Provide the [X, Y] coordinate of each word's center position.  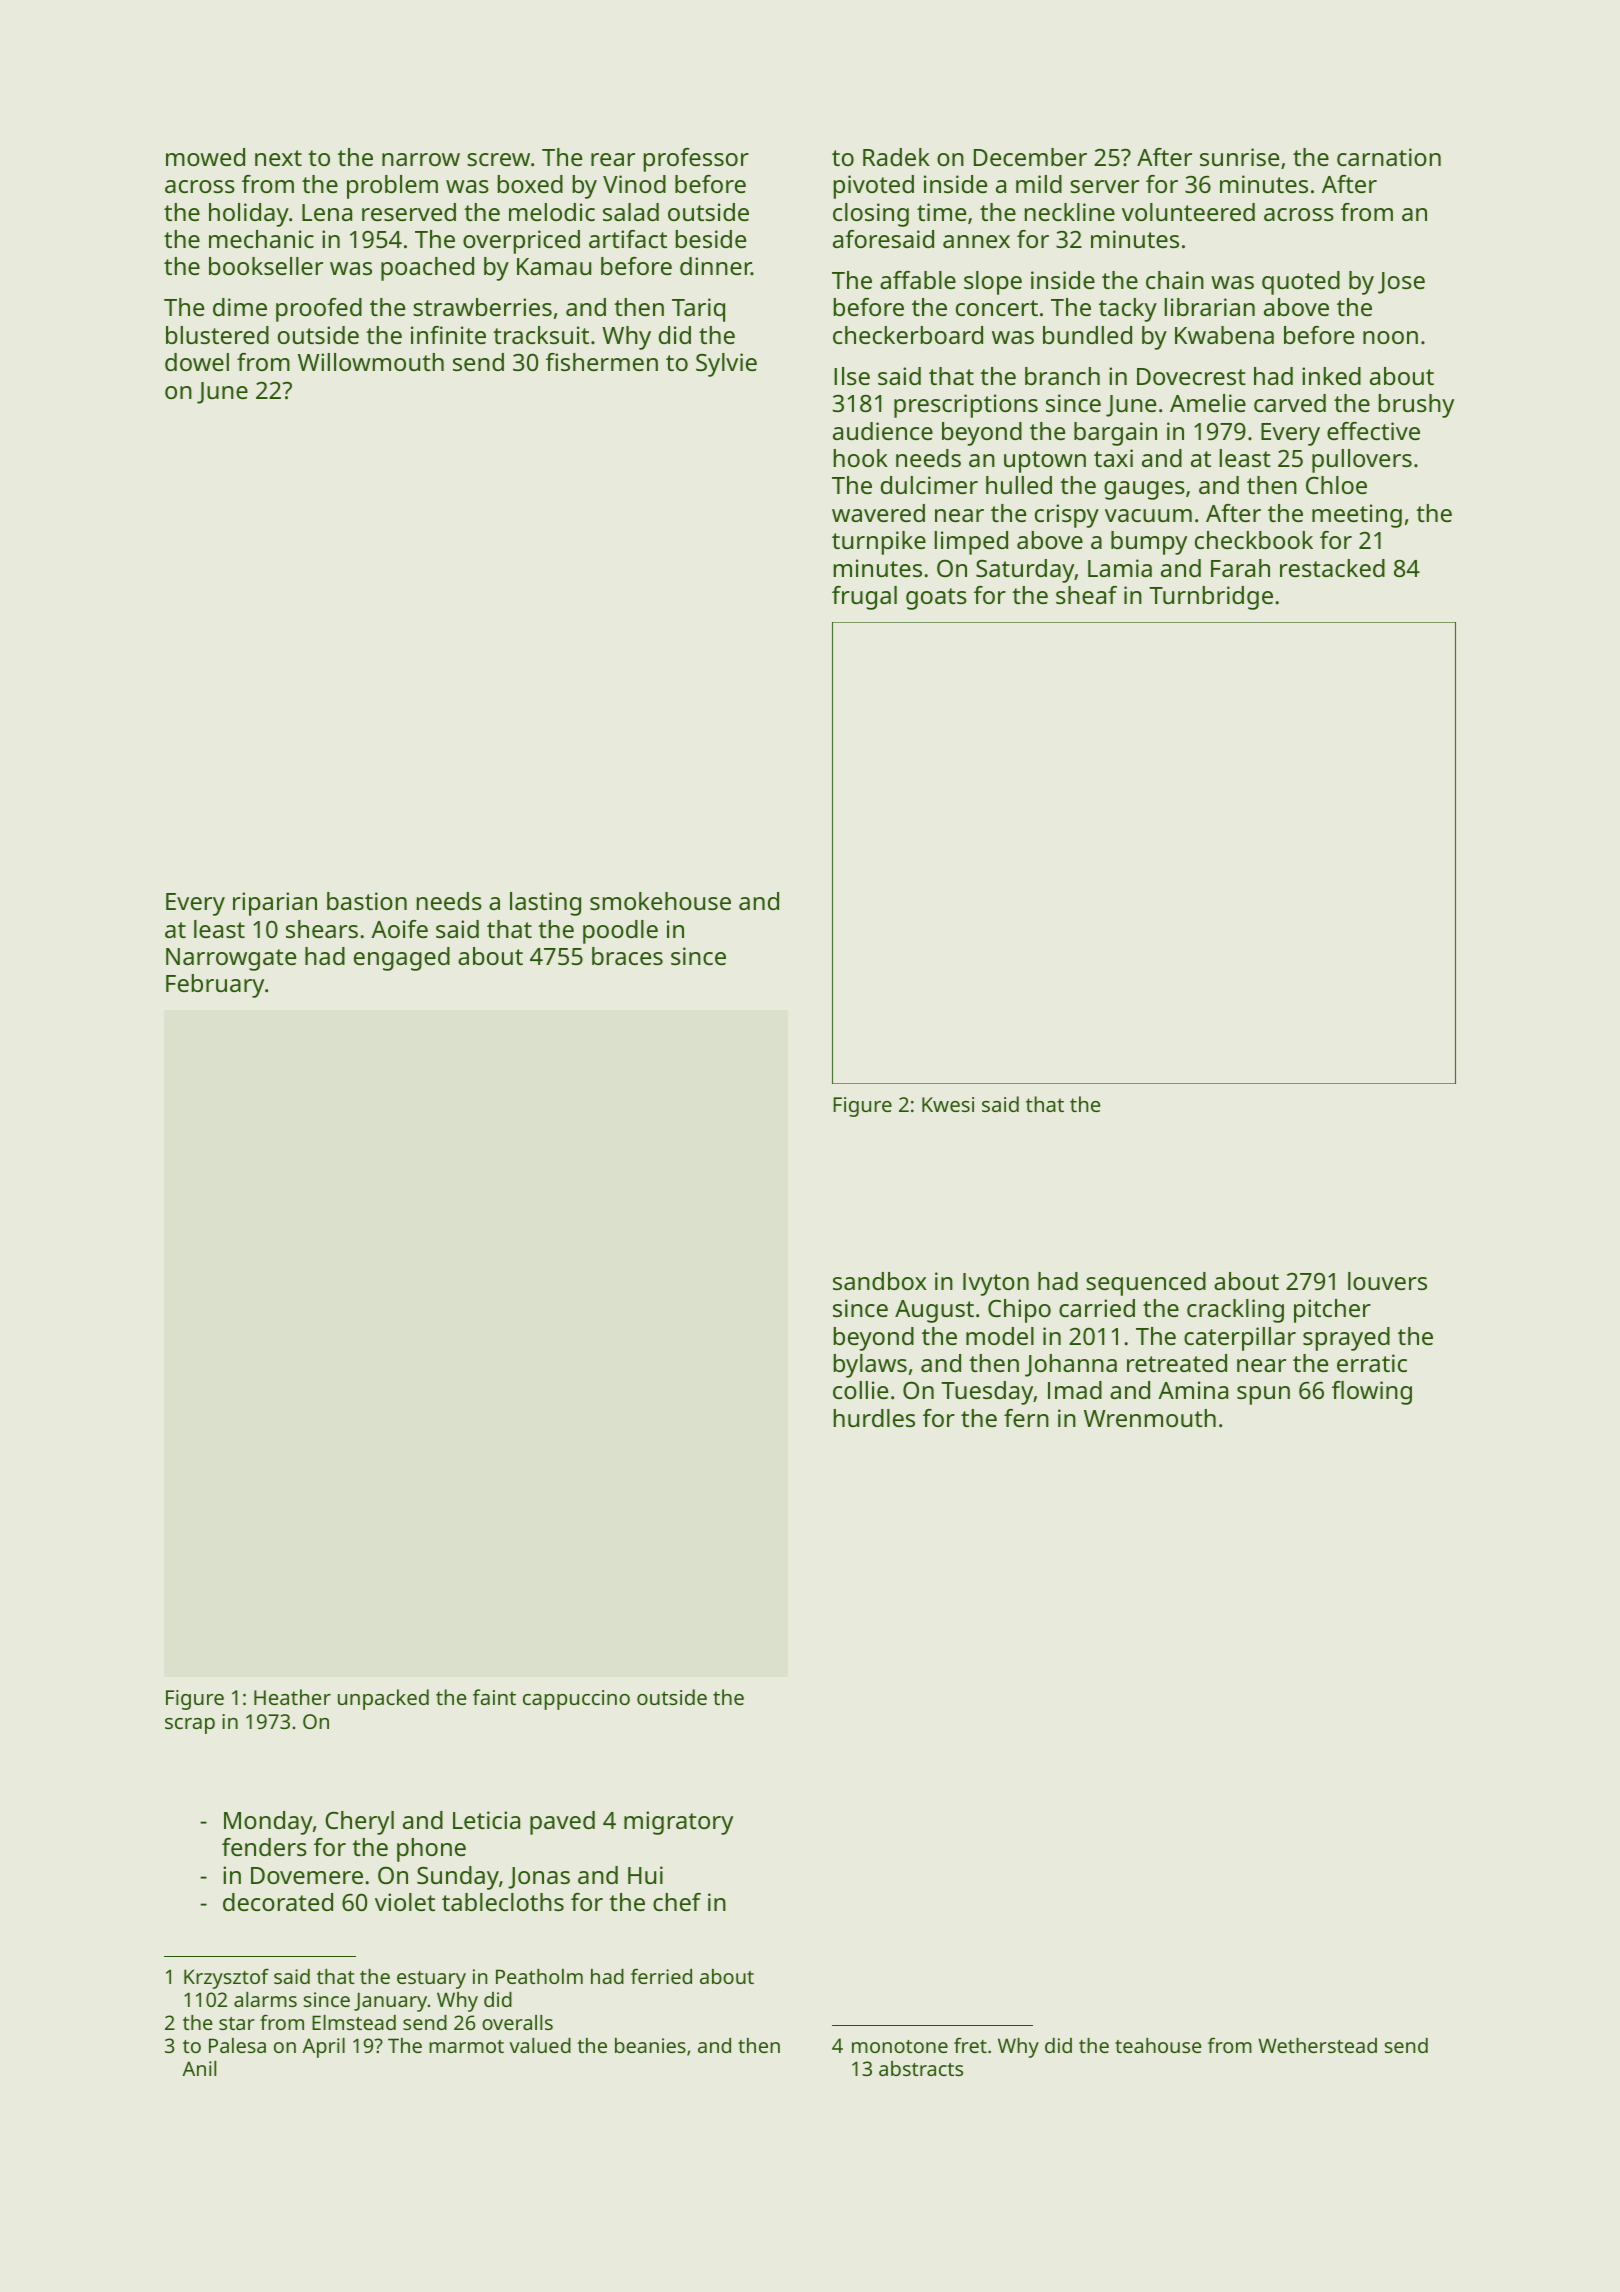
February [215, 986]
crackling [1235, 1311]
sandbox [880, 1281]
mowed [205, 157]
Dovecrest [1191, 376]
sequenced [1146, 1284]
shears [322, 929]
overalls [517, 2022]
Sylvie [726, 365]
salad [631, 212]
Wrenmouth [1150, 1418]
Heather [292, 1697]
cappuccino [576, 1700]
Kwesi [948, 1104]
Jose [1401, 283]
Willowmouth [371, 362]
